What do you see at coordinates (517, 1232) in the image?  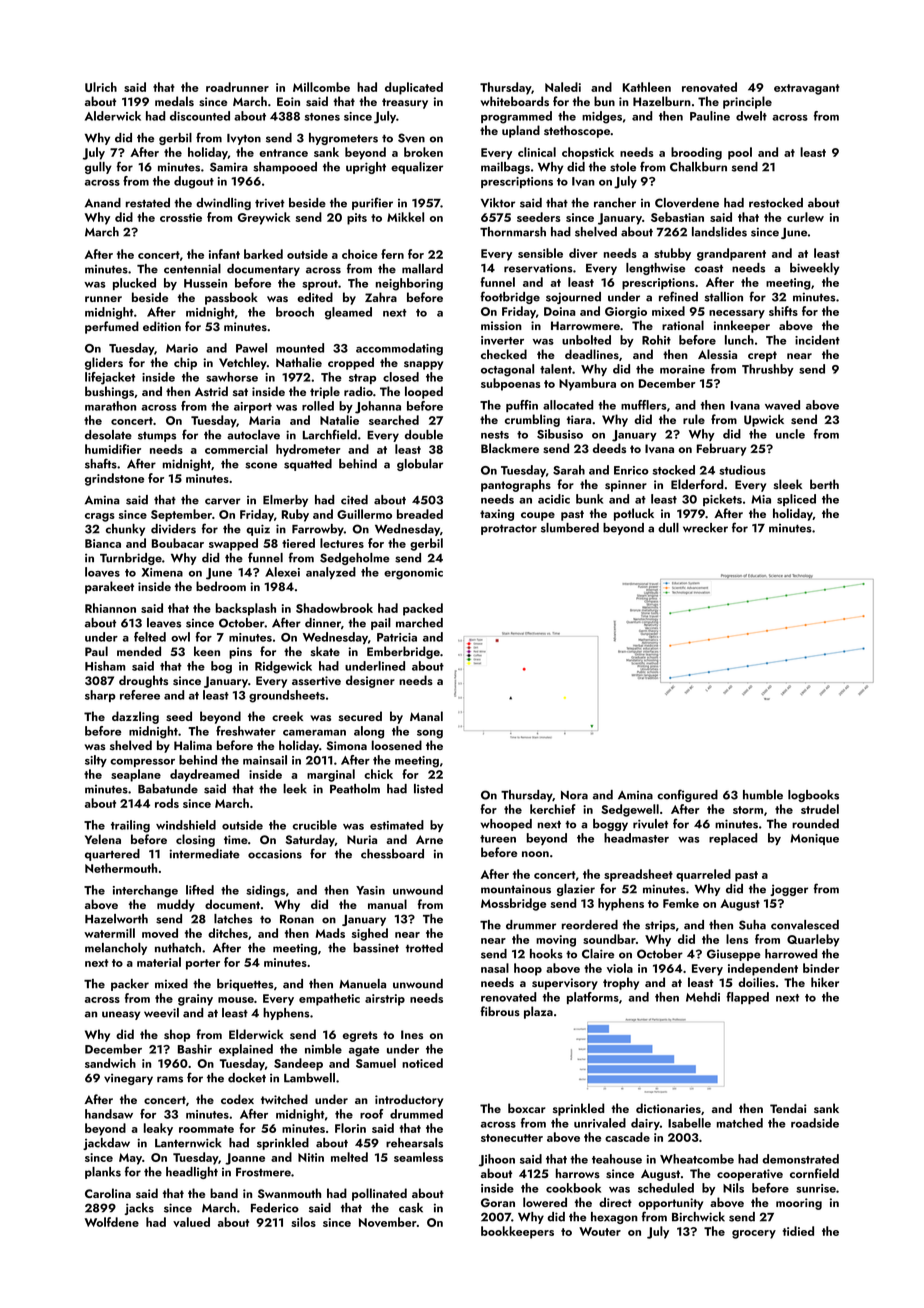 I see `bookkeepers` at bounding box center [517, 1232].
